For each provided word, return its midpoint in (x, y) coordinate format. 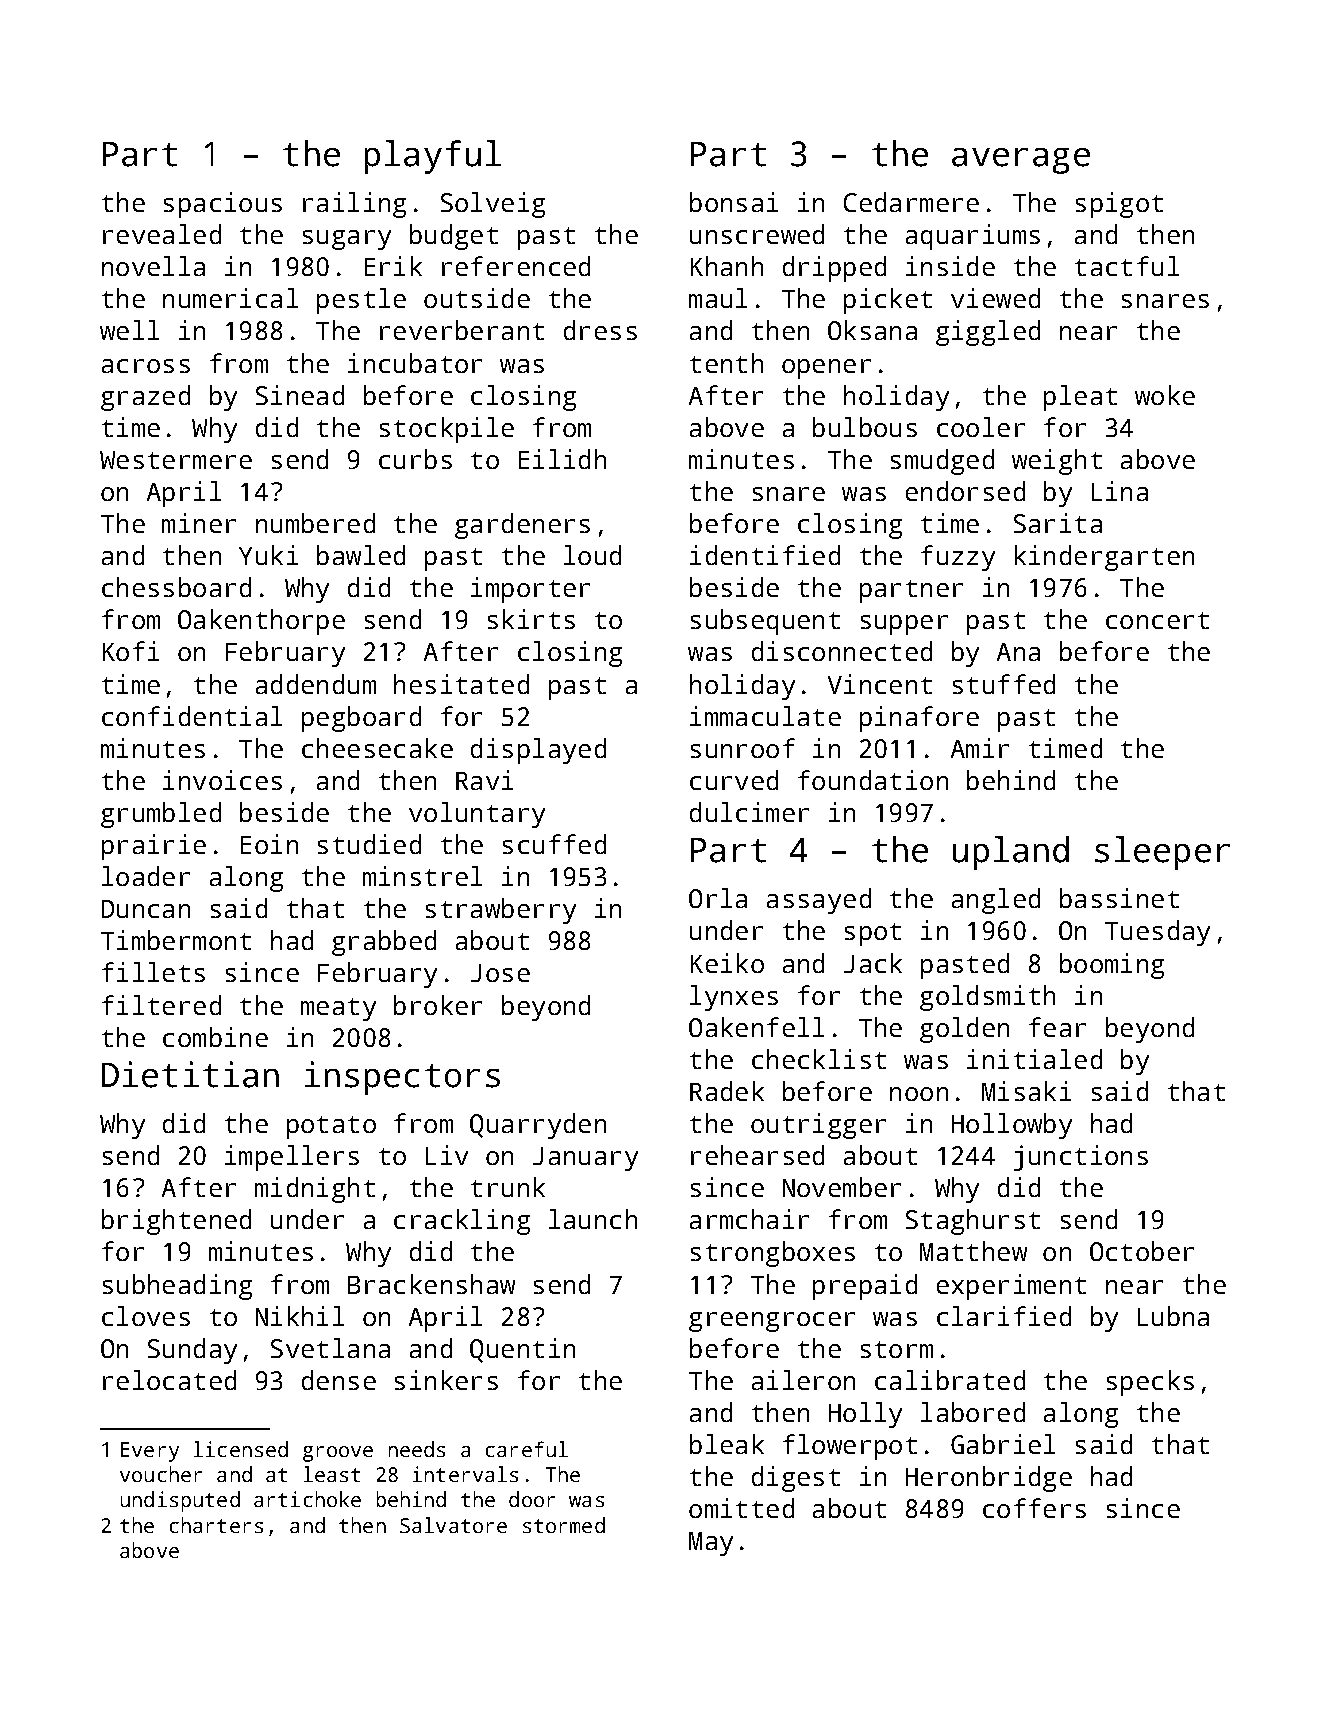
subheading (177, 1287)
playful (433, 157)
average (1021, 161)
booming (1112, 966)
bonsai (734, 202)
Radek (727, 1091)
